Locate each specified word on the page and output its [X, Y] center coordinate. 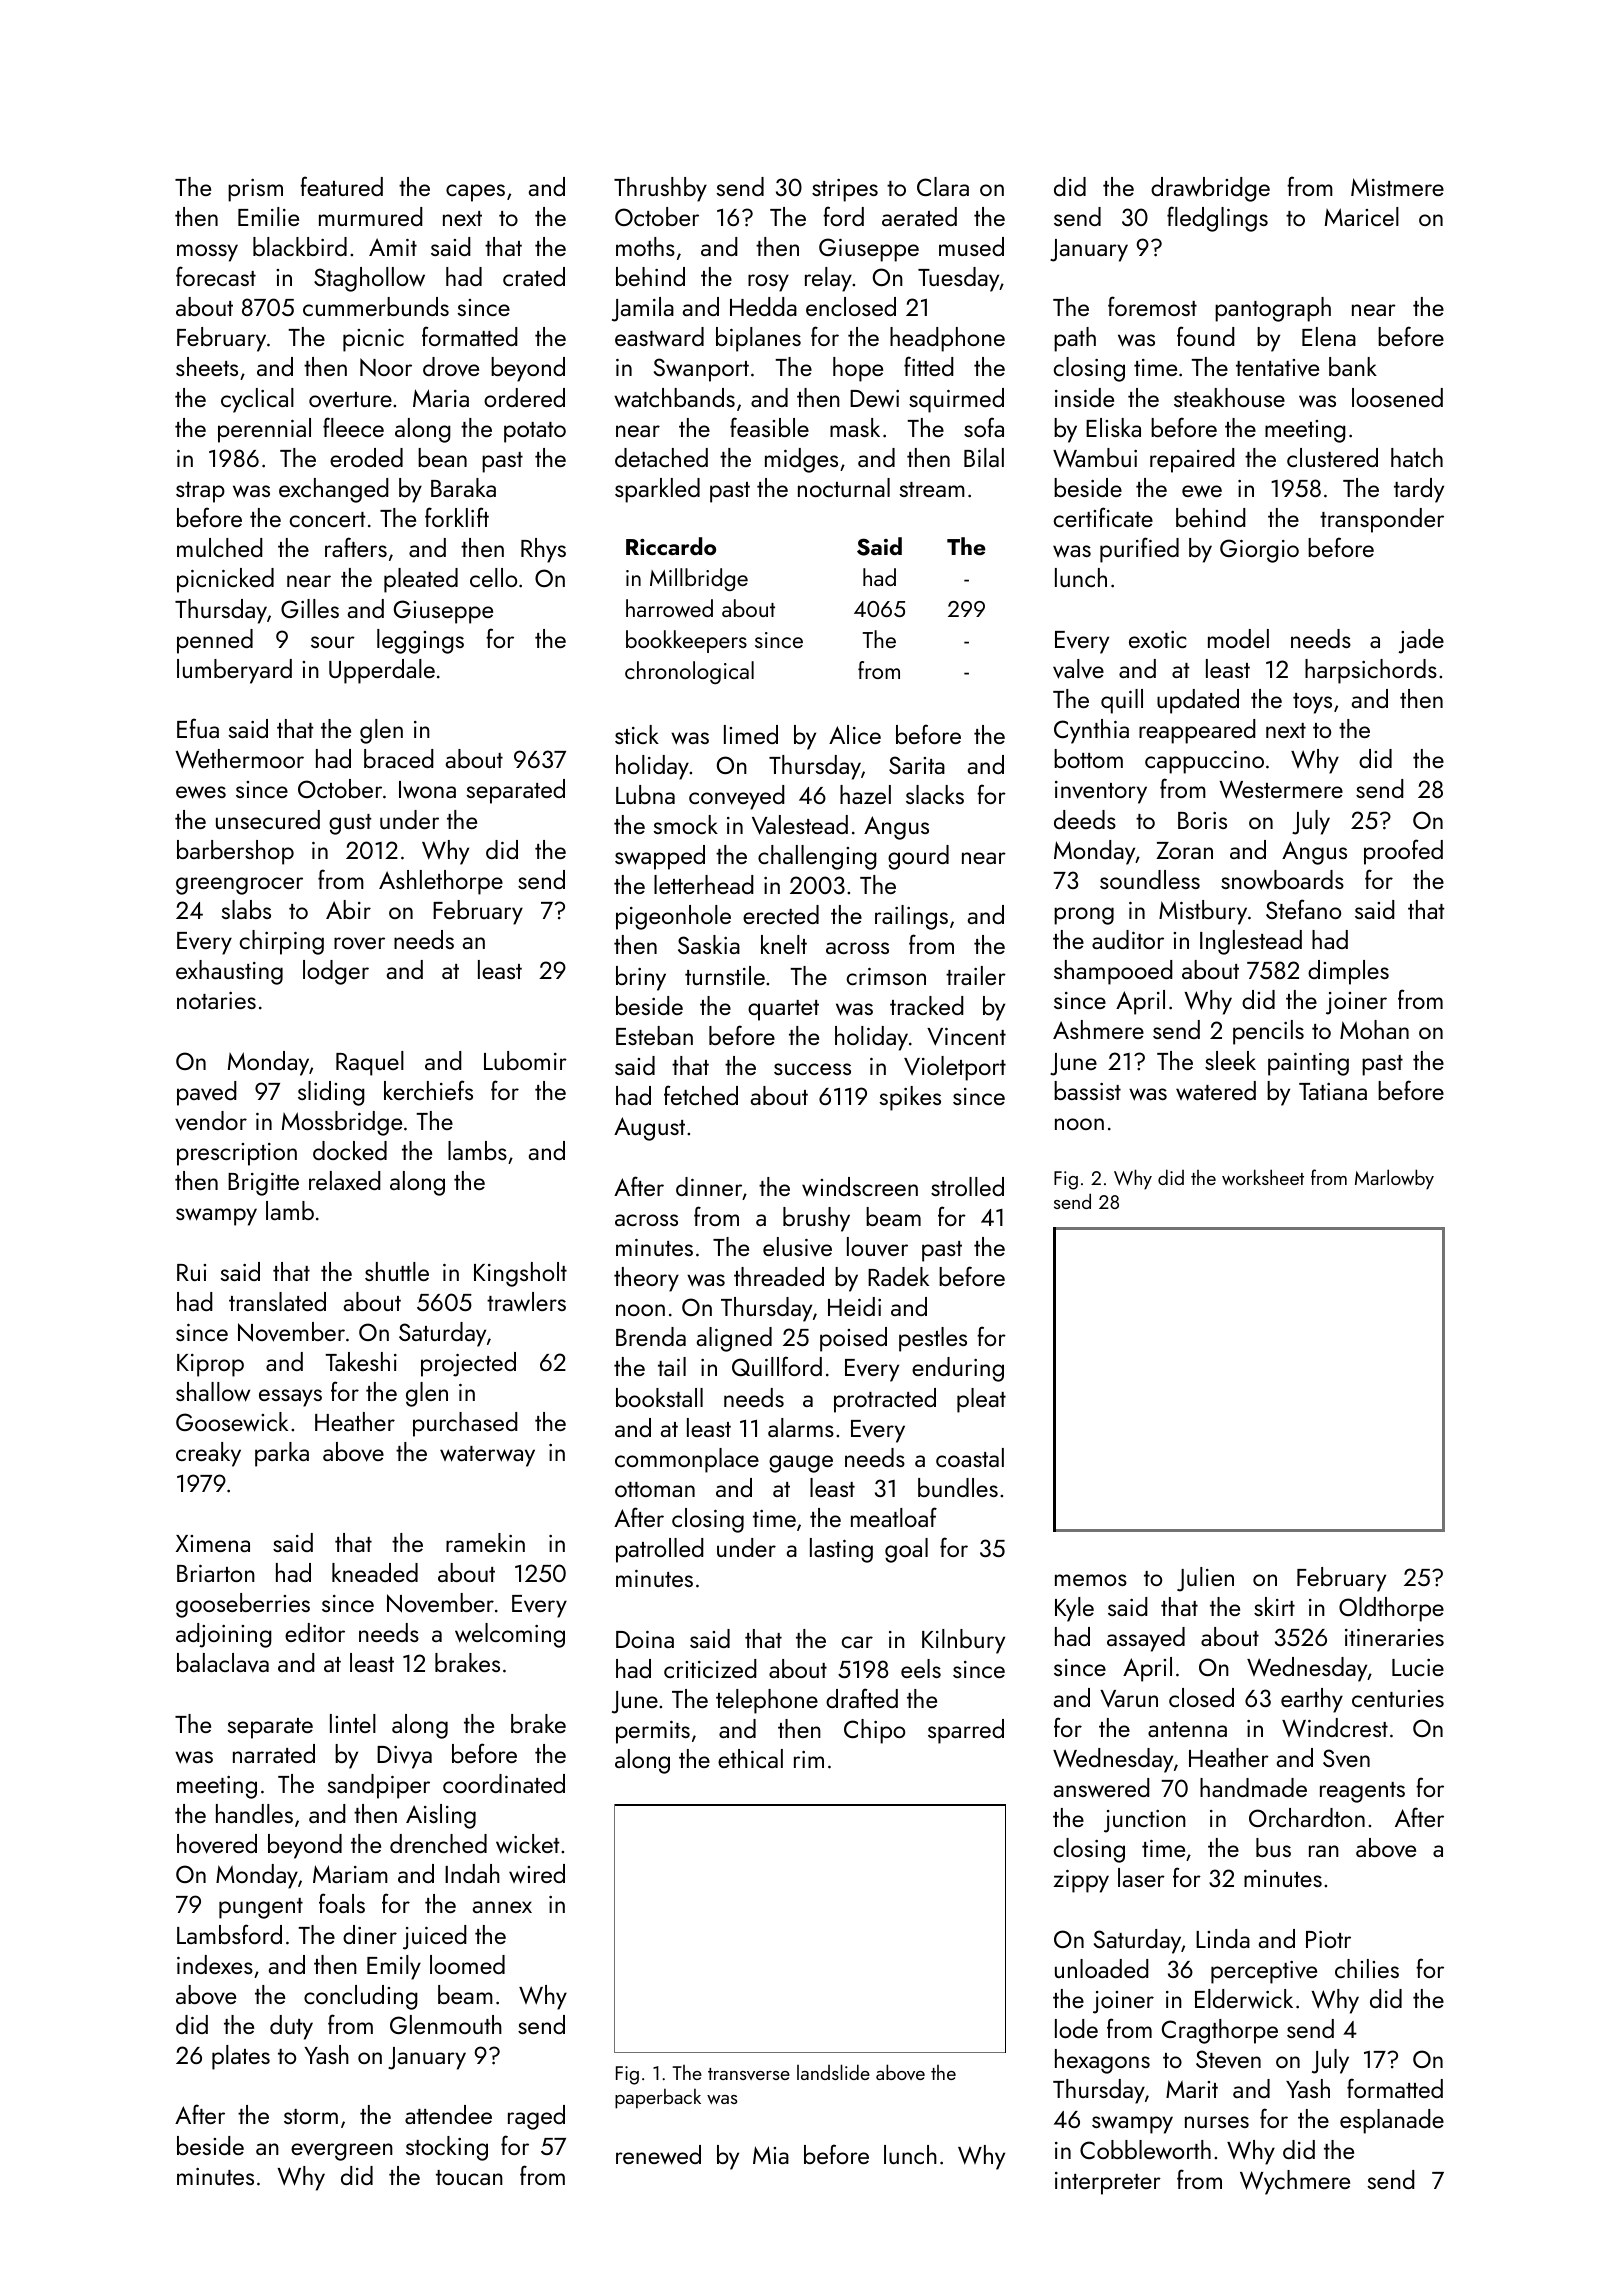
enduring [958, 1369]
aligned [734, 1339]
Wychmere [1295, 2182]
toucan [469, 2177]
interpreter [1108, 2183]
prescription [237, 1154]
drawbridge [1210, 189]
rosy [768, 283]
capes [475, 193]
